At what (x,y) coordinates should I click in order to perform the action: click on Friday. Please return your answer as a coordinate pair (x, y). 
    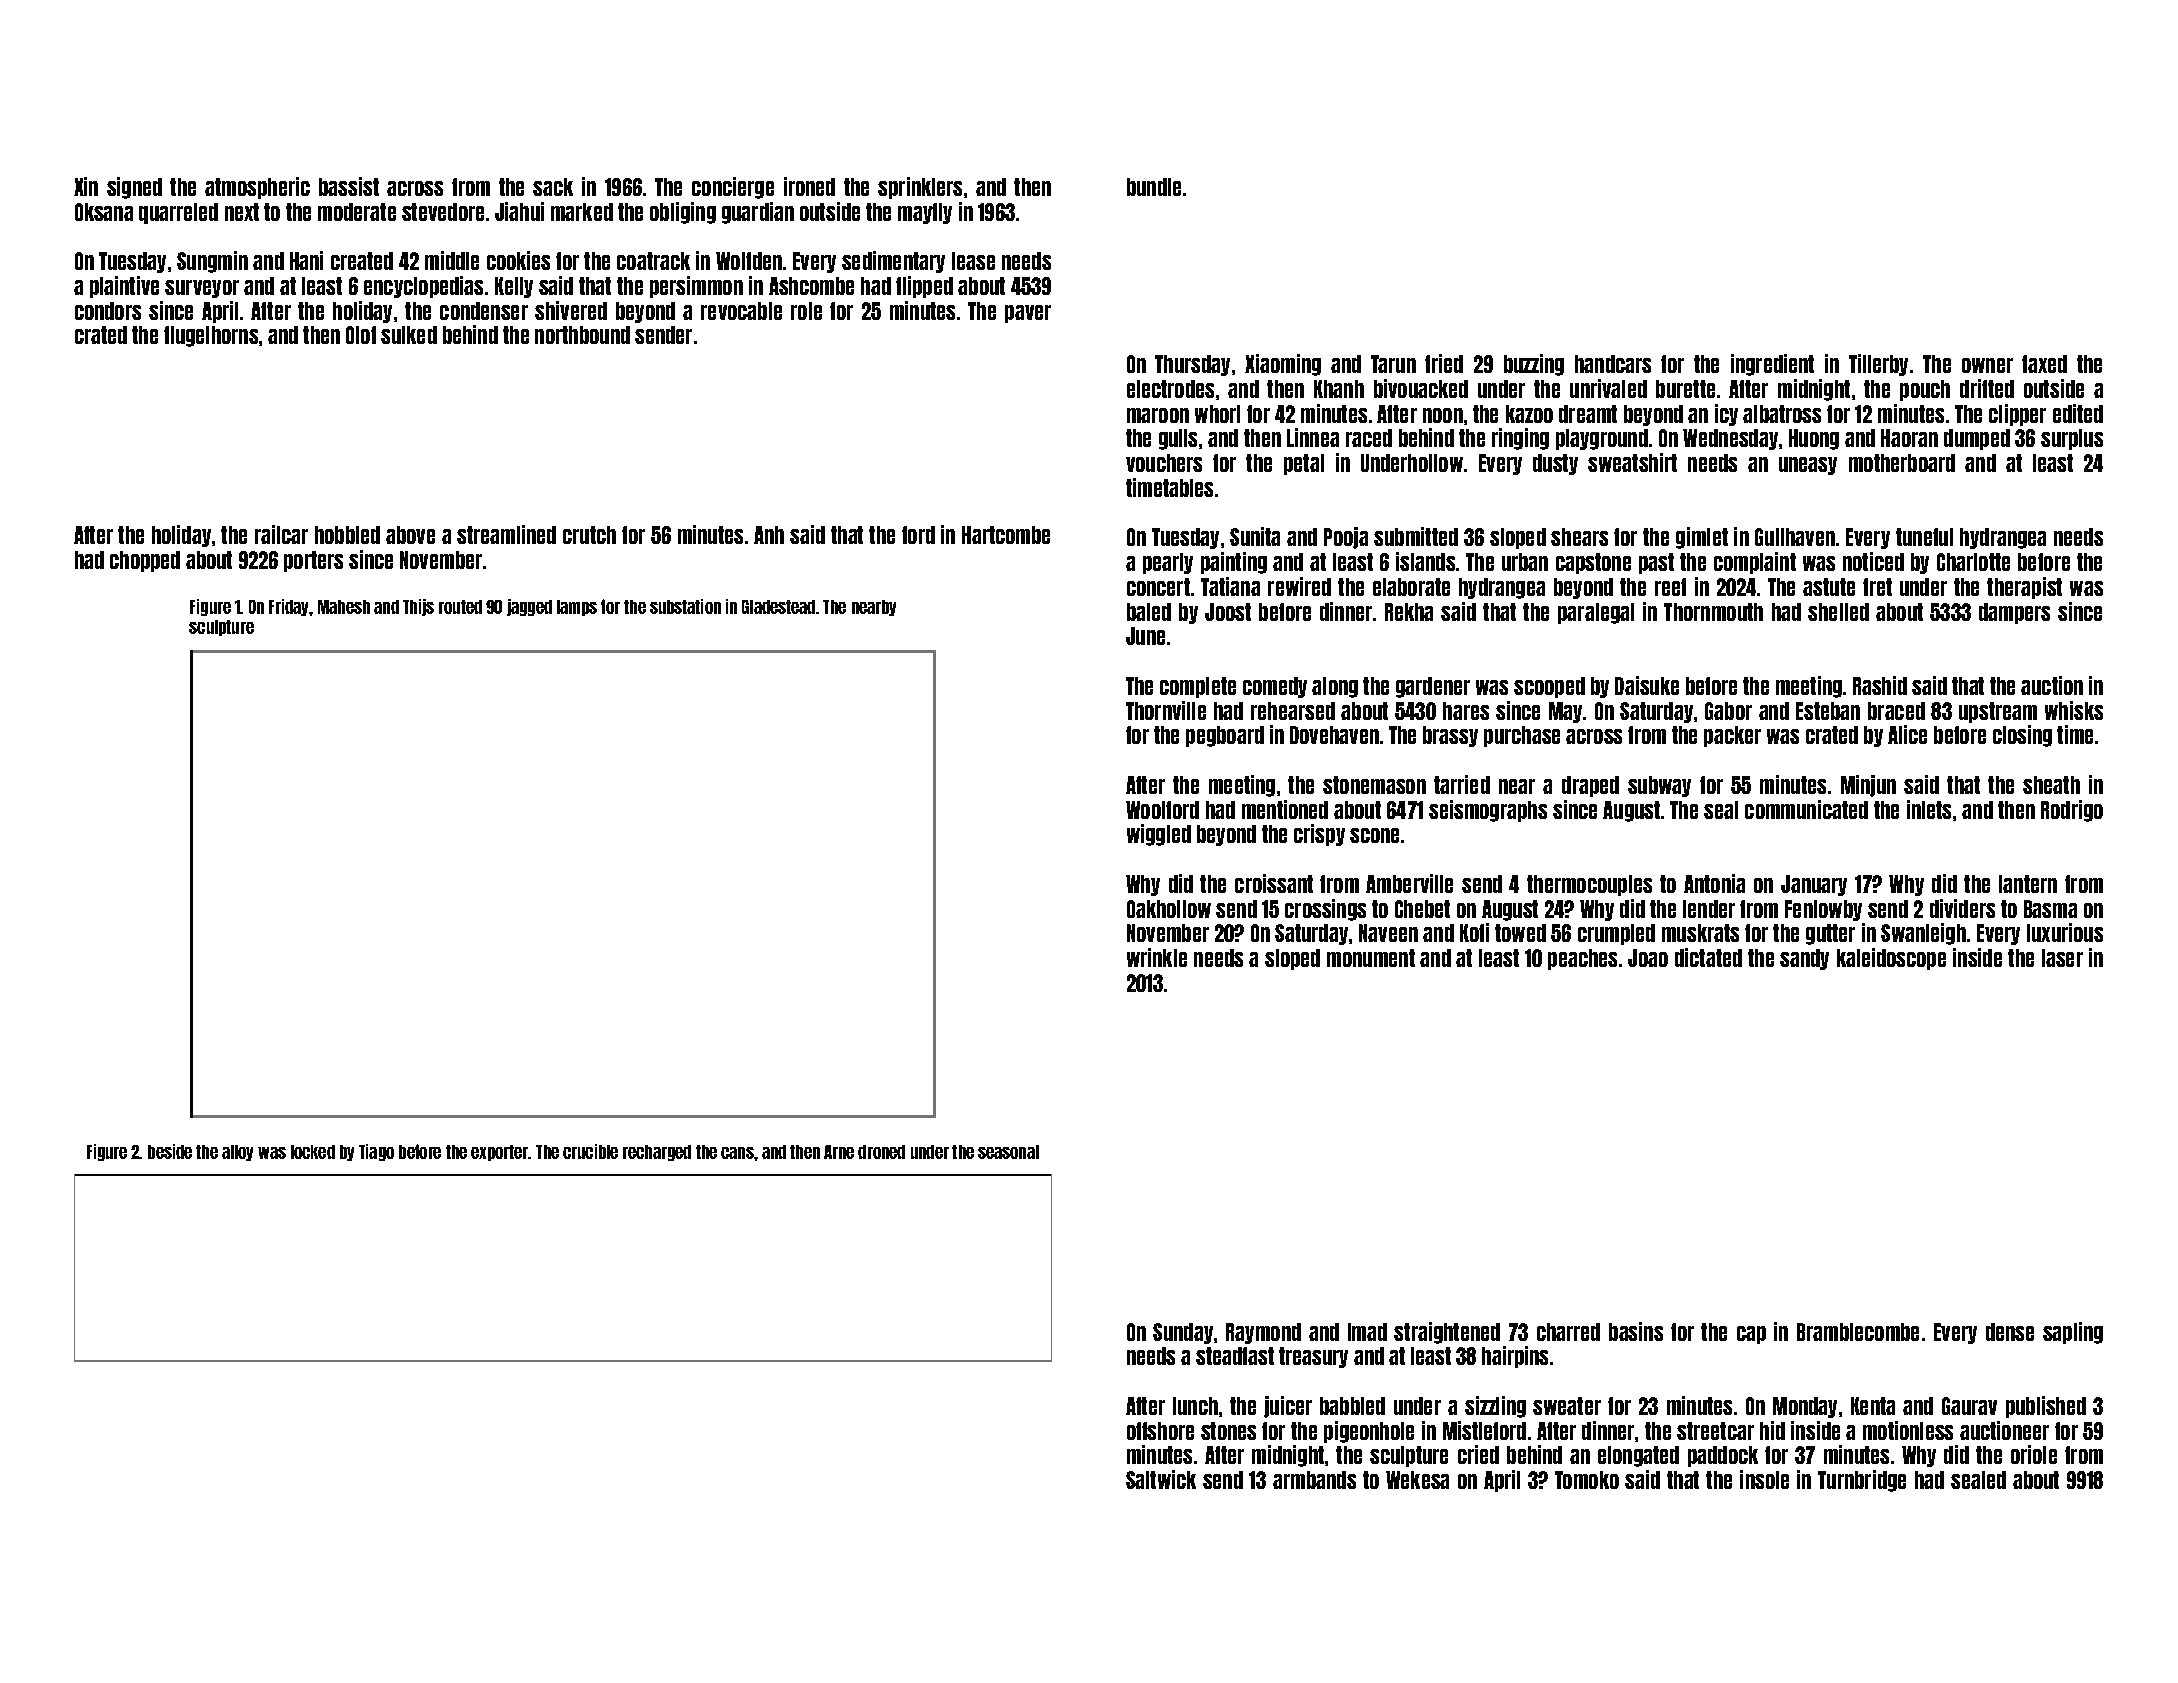
    Looking at the image, I should click on (289, 607).
